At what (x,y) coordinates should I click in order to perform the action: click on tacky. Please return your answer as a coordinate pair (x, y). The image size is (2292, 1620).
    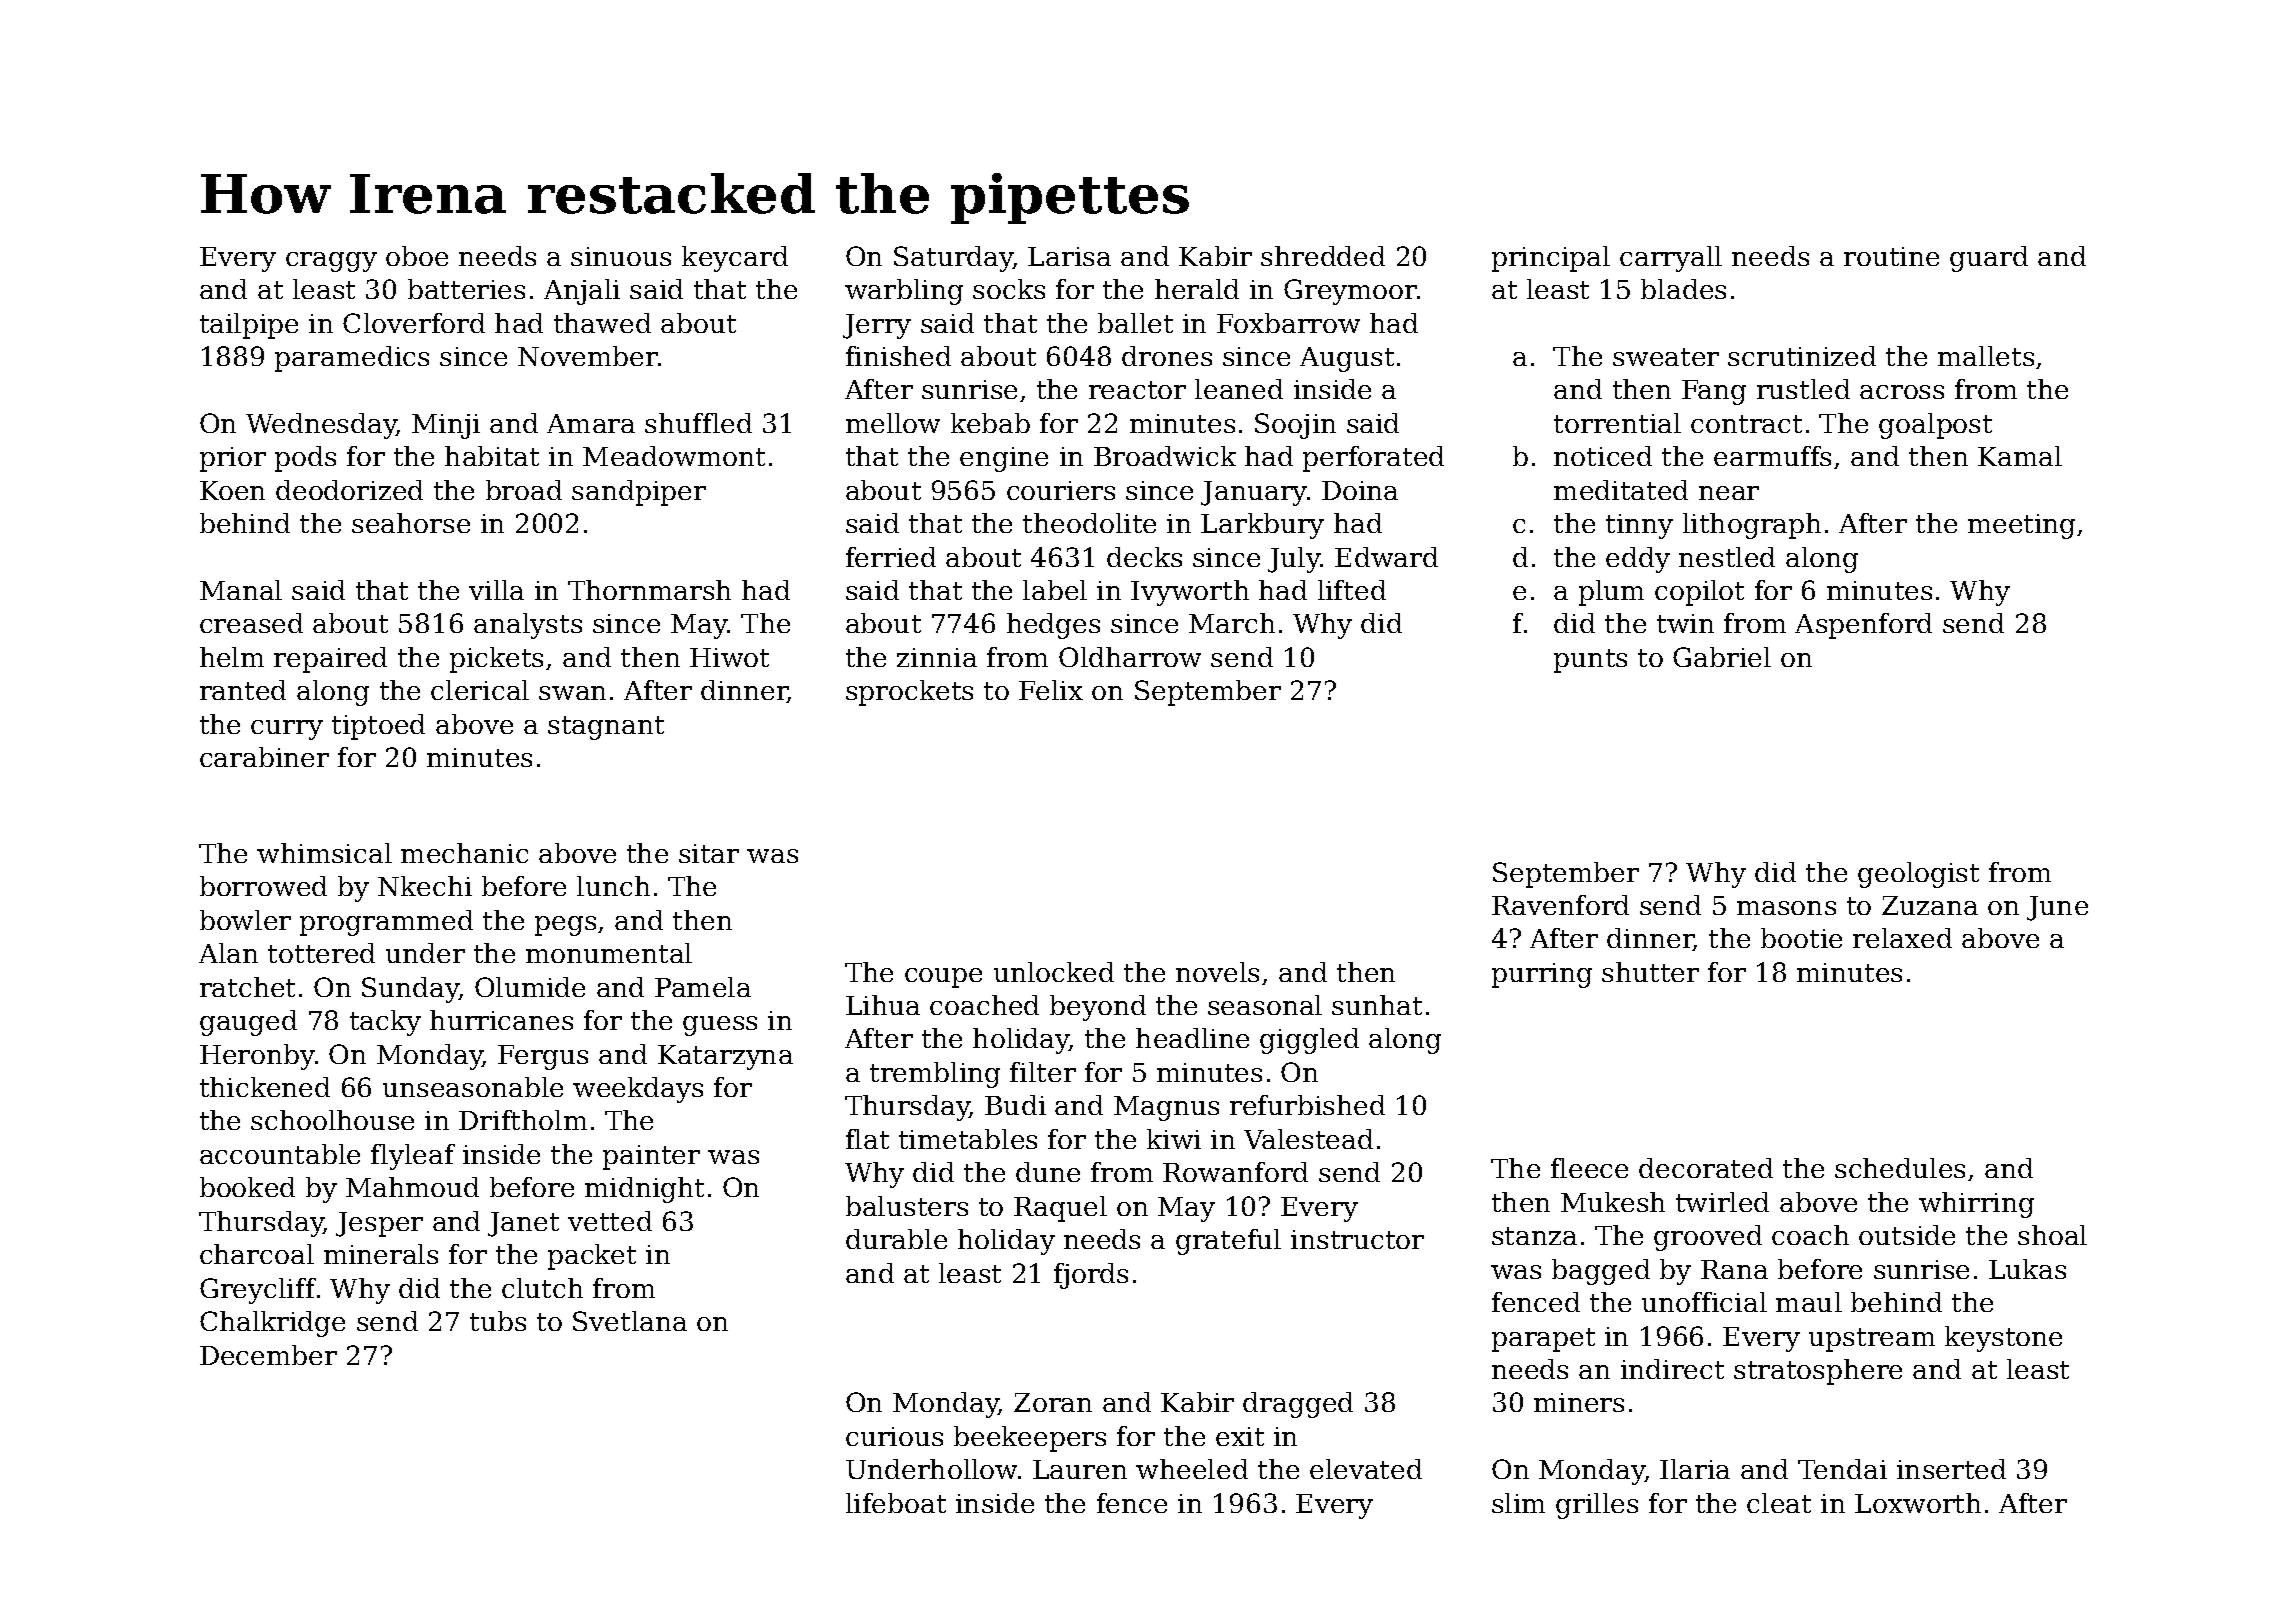
    Looking at the image, I should click on (385, 1023).
